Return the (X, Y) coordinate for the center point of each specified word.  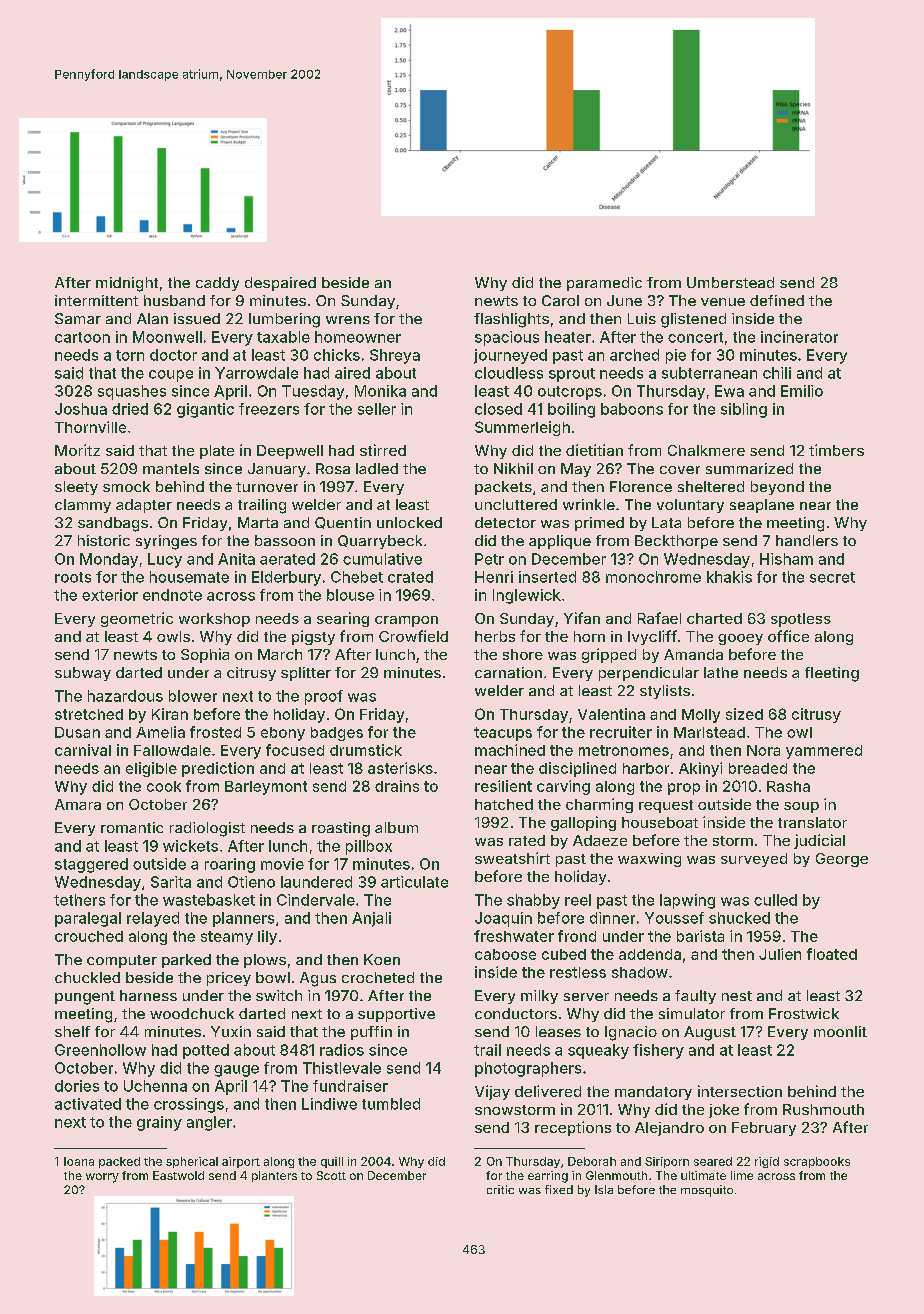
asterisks (400, 768)
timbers (836, 450)
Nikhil (513, 468)
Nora (763, 750)
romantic (132, 827)
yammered (824, 752)
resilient (503, 786)
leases (558, 1031)
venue (723, 302)
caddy (217, 284)
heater (568, 337)
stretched (89, 714)
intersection (740, 1091)
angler (209, 1123)
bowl (273, 977)
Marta (258, 522)
